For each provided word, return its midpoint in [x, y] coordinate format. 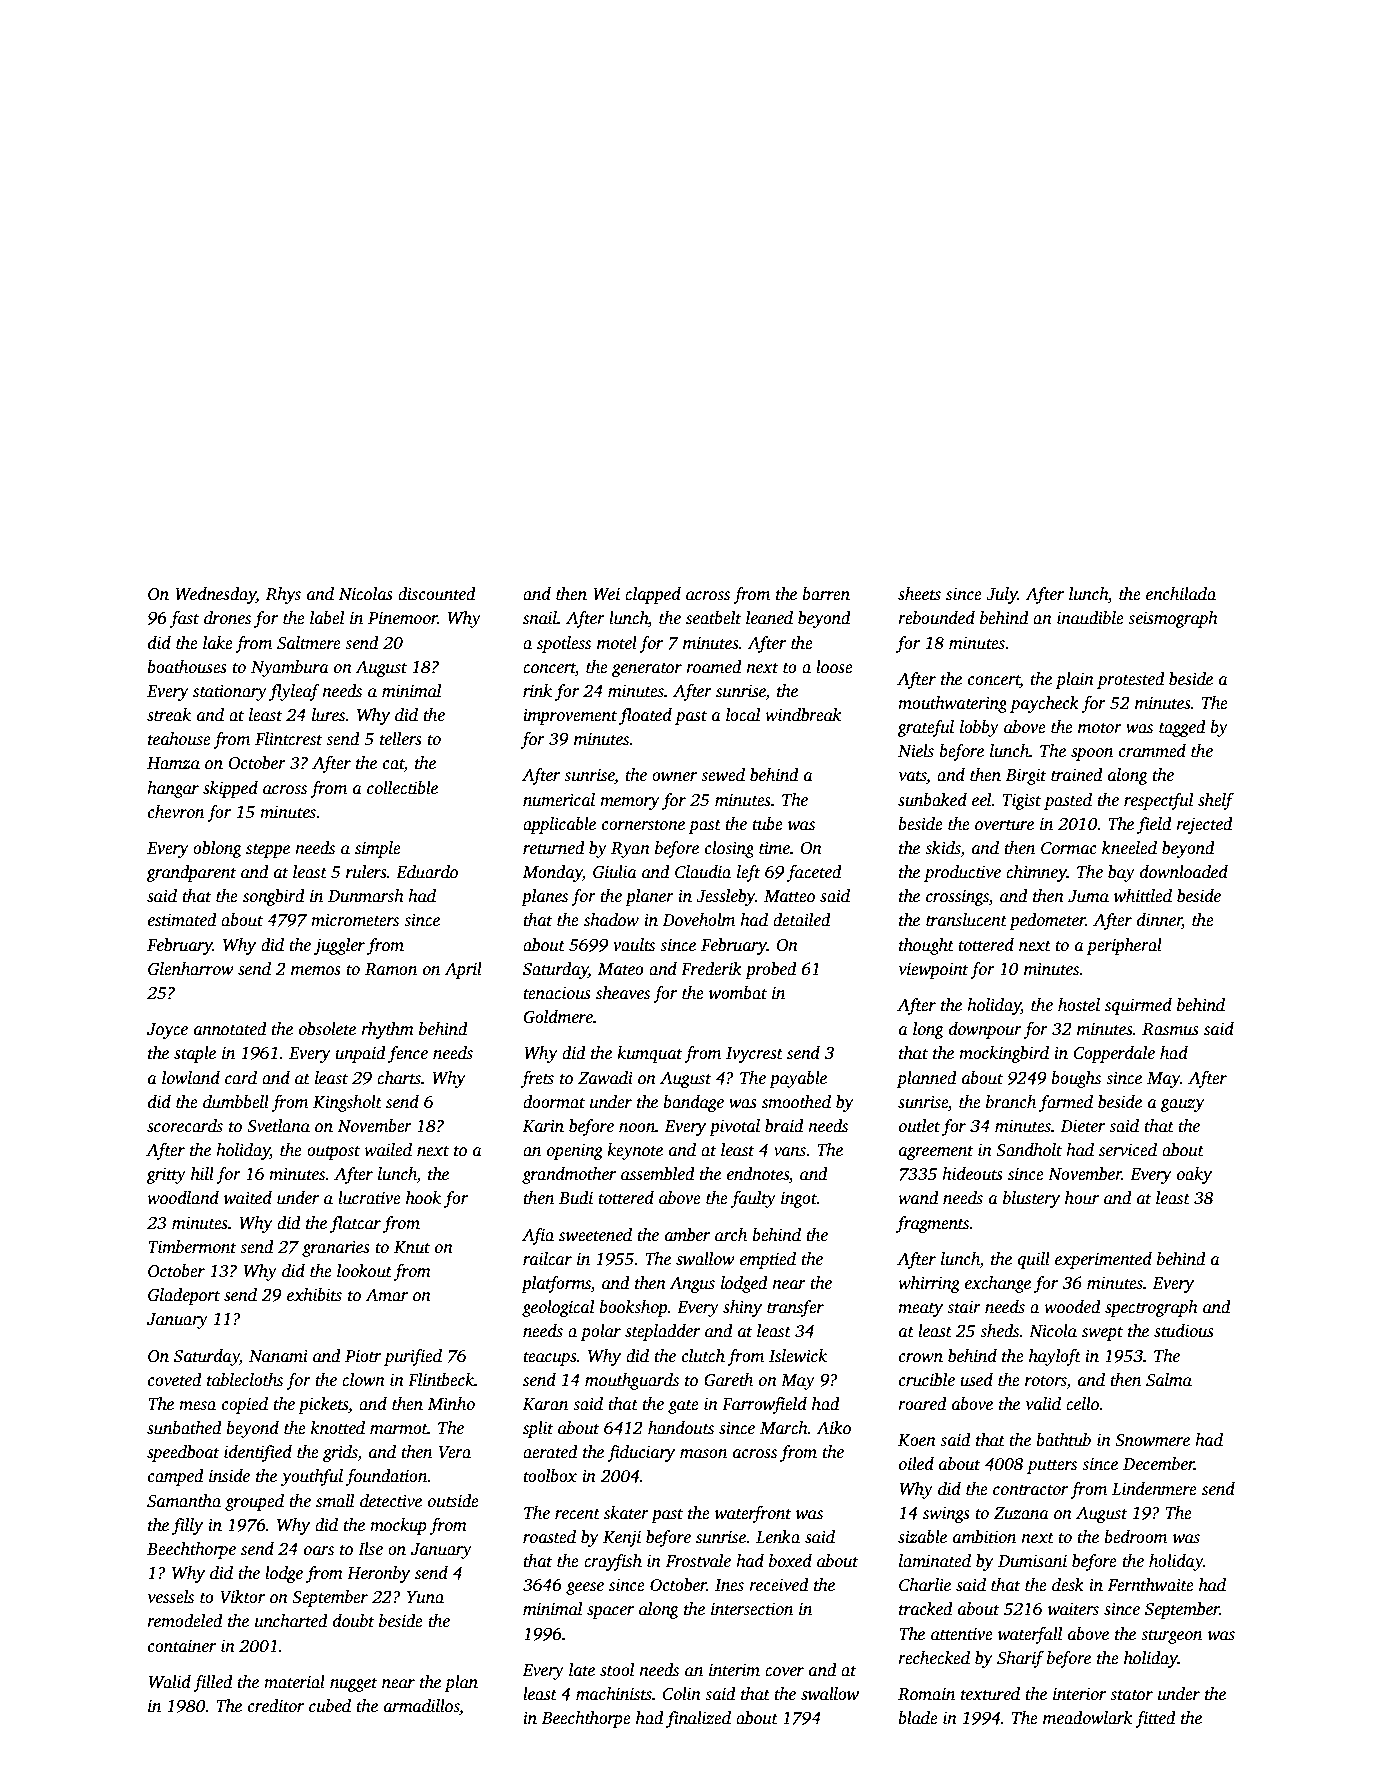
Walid [170, 1682]
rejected [1204, 825]
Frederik [711, 969]
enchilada [1181, 594]
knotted [338, 1428]
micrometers [355, 920]
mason [703, 1454]
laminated [935, 1561]
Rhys [283, 595]
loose [834, 667]
